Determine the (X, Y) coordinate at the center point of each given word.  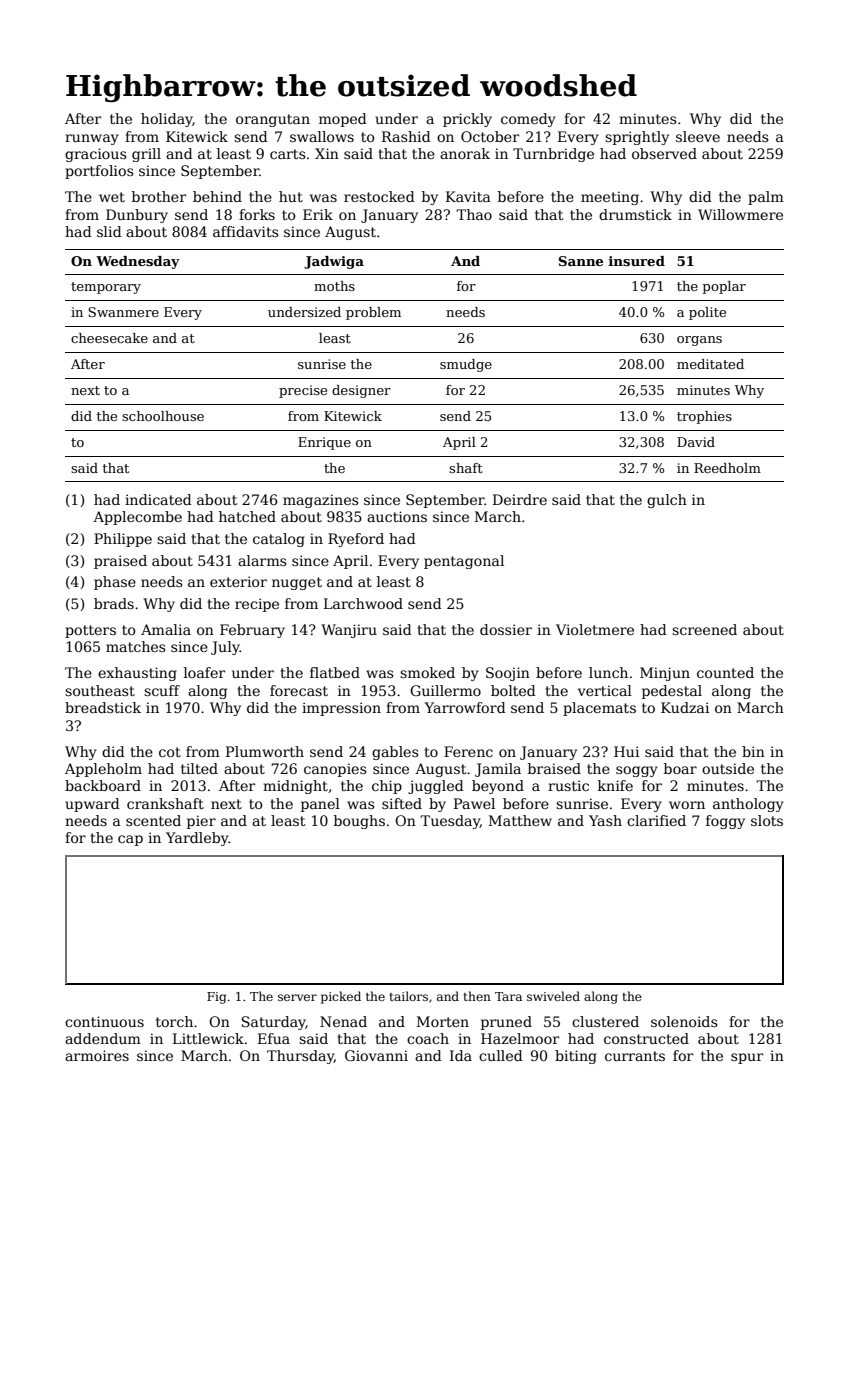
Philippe (123, 540)
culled (501, 1055)
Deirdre (520, 499)
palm (766, 198)
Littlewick (208, 1038)
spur (747, 1058)
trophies (704, 417)
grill (146, 155)
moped (343, 120)
